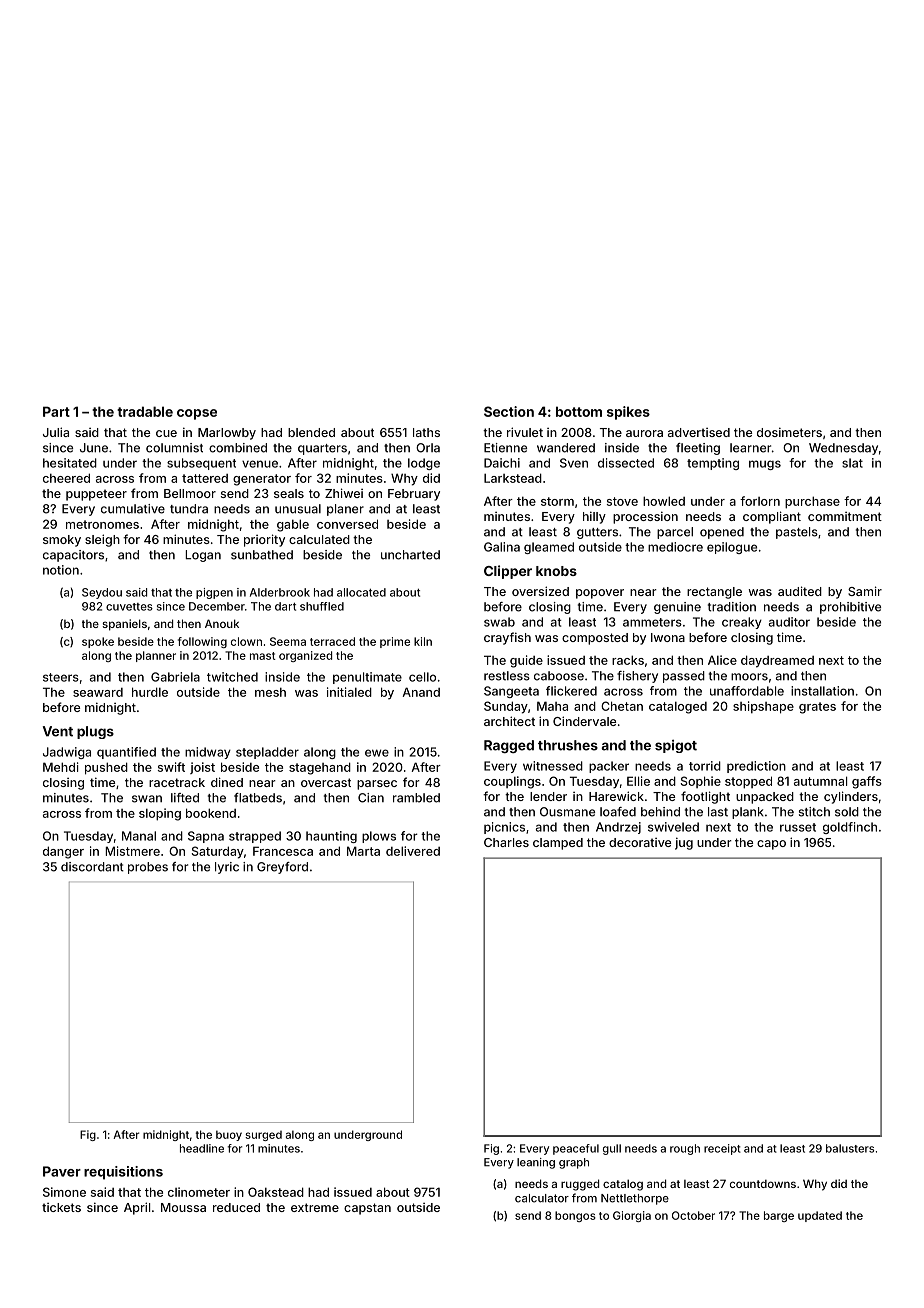 The image size is (924, 1308). Describe the element at coordinates (349, 692) in the screenshot. I see `initialed` at that location.
